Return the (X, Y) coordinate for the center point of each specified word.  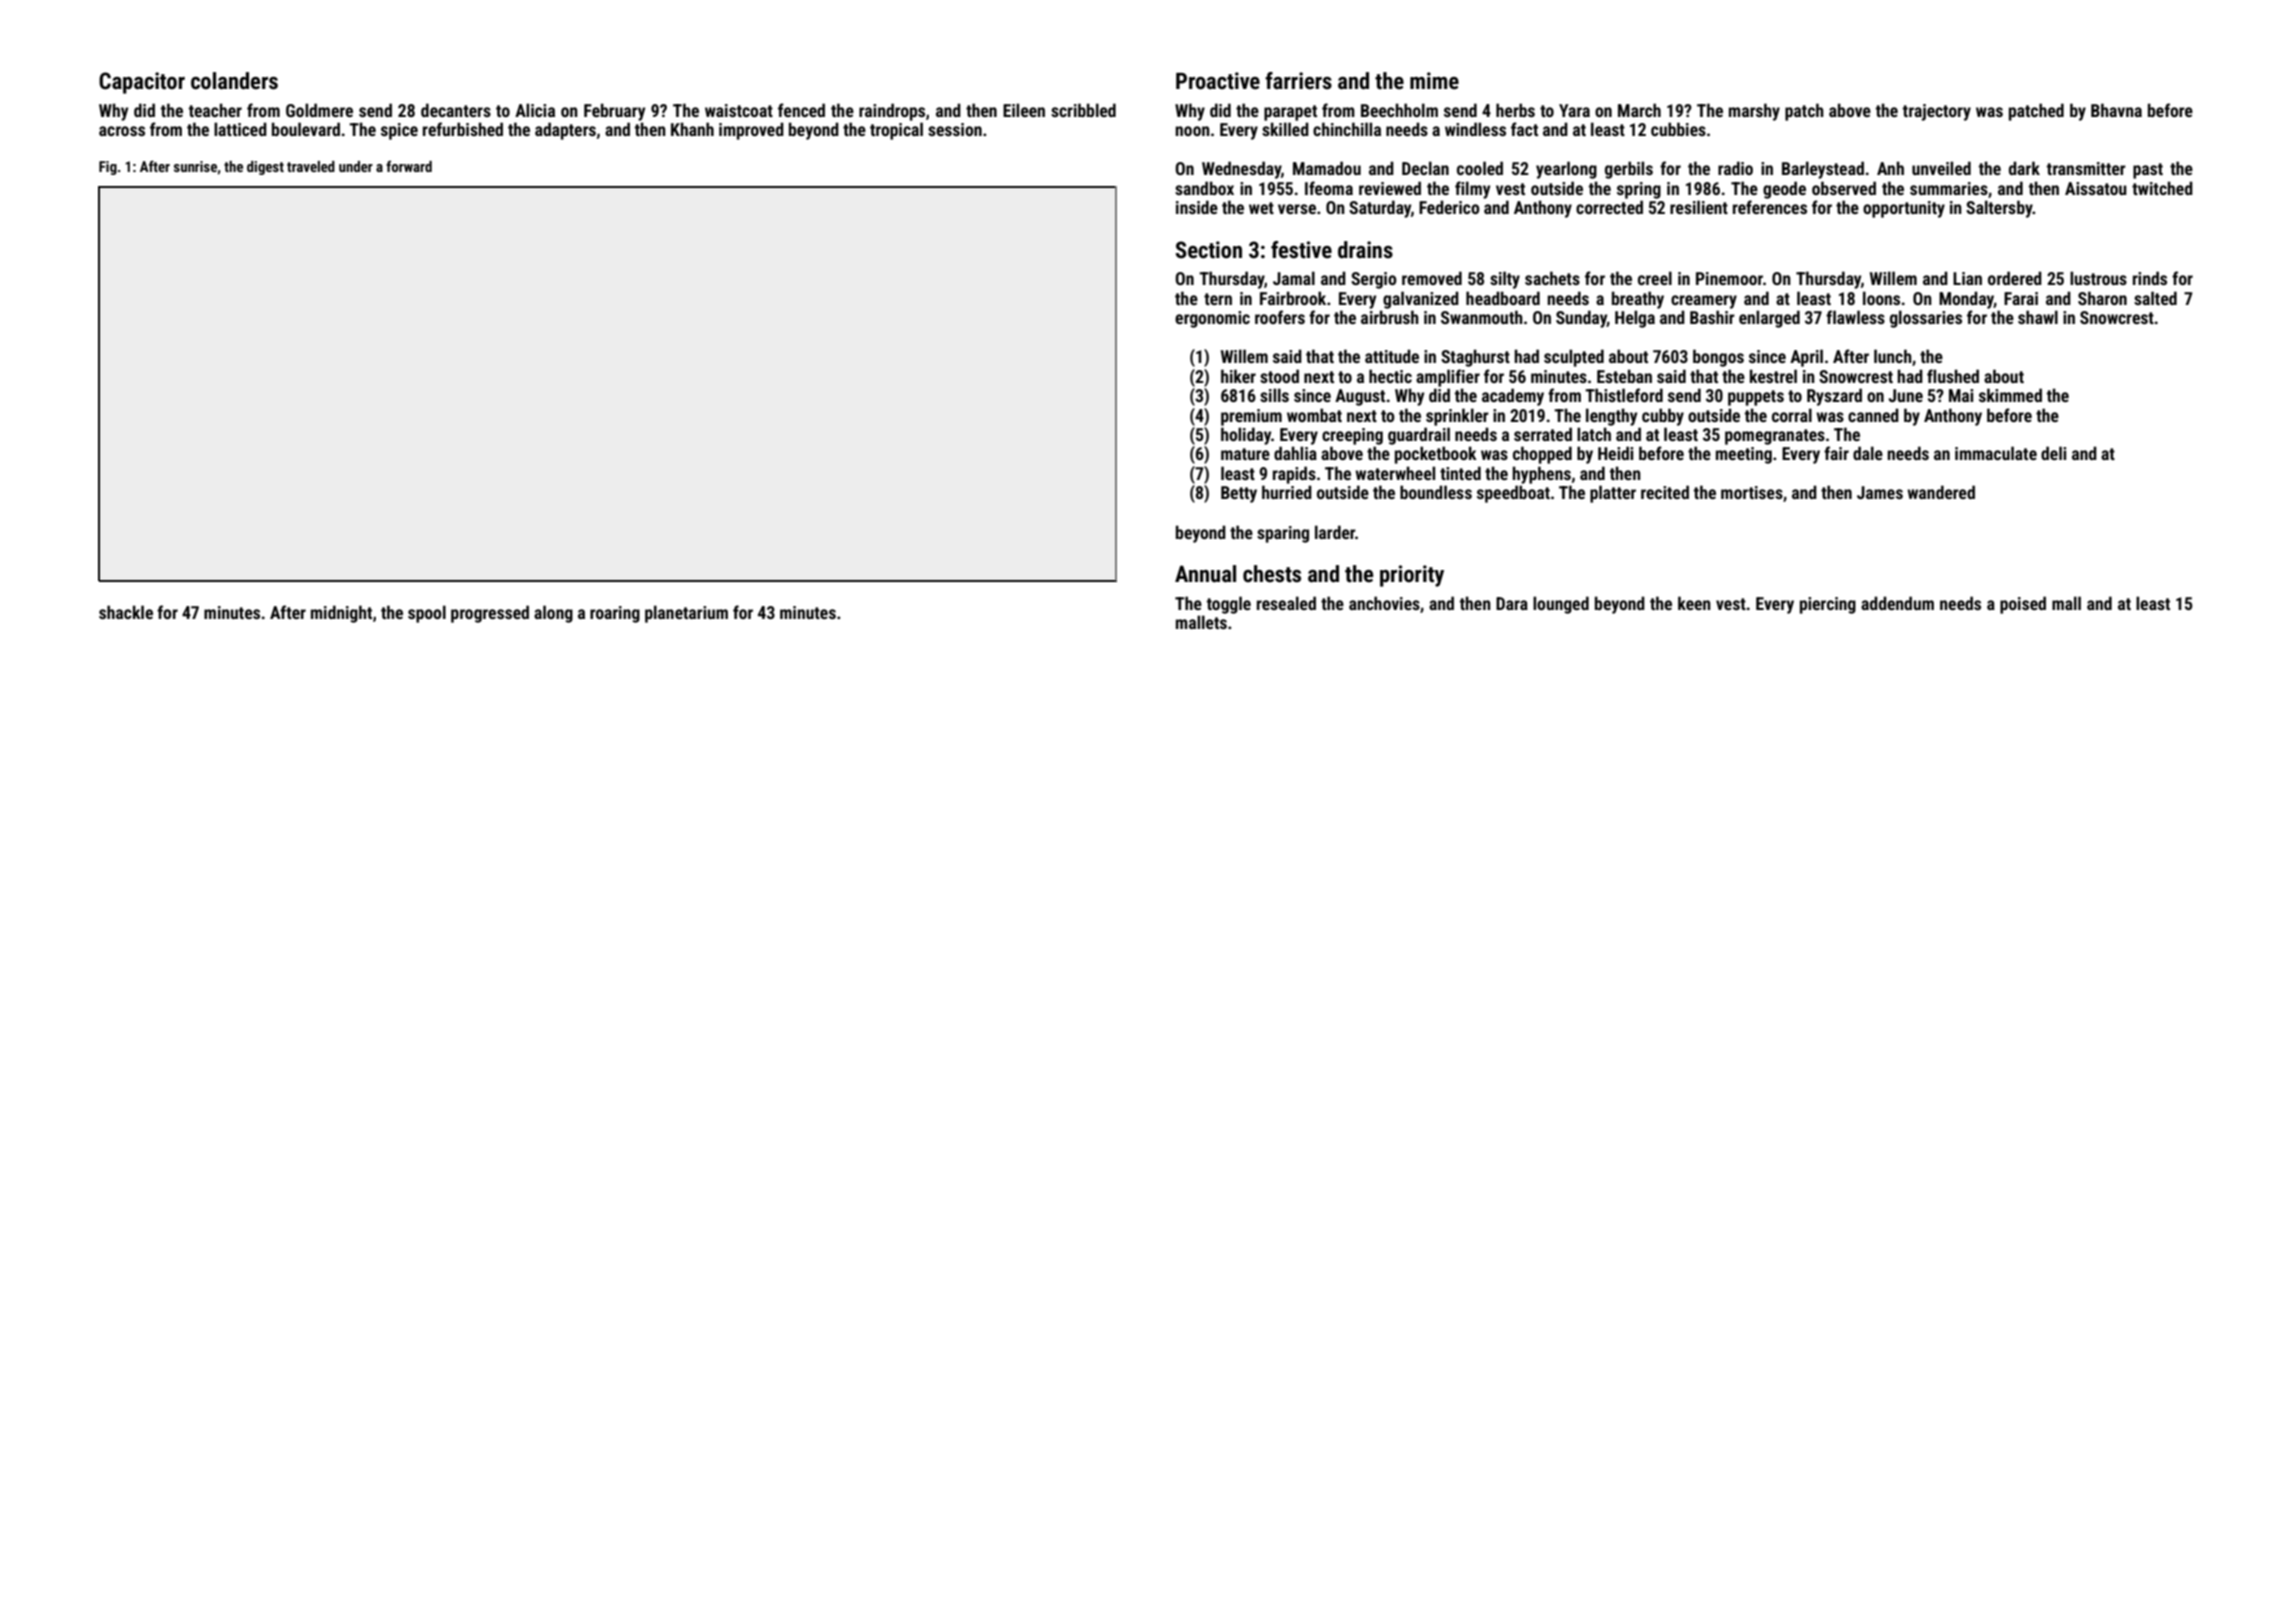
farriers (1298, 81)
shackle (126, 612)
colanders (234, 81)
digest (265, 168)
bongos (1718, 358)
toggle (1229, 605)
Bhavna (2116, 110)
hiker (1238, 376)
